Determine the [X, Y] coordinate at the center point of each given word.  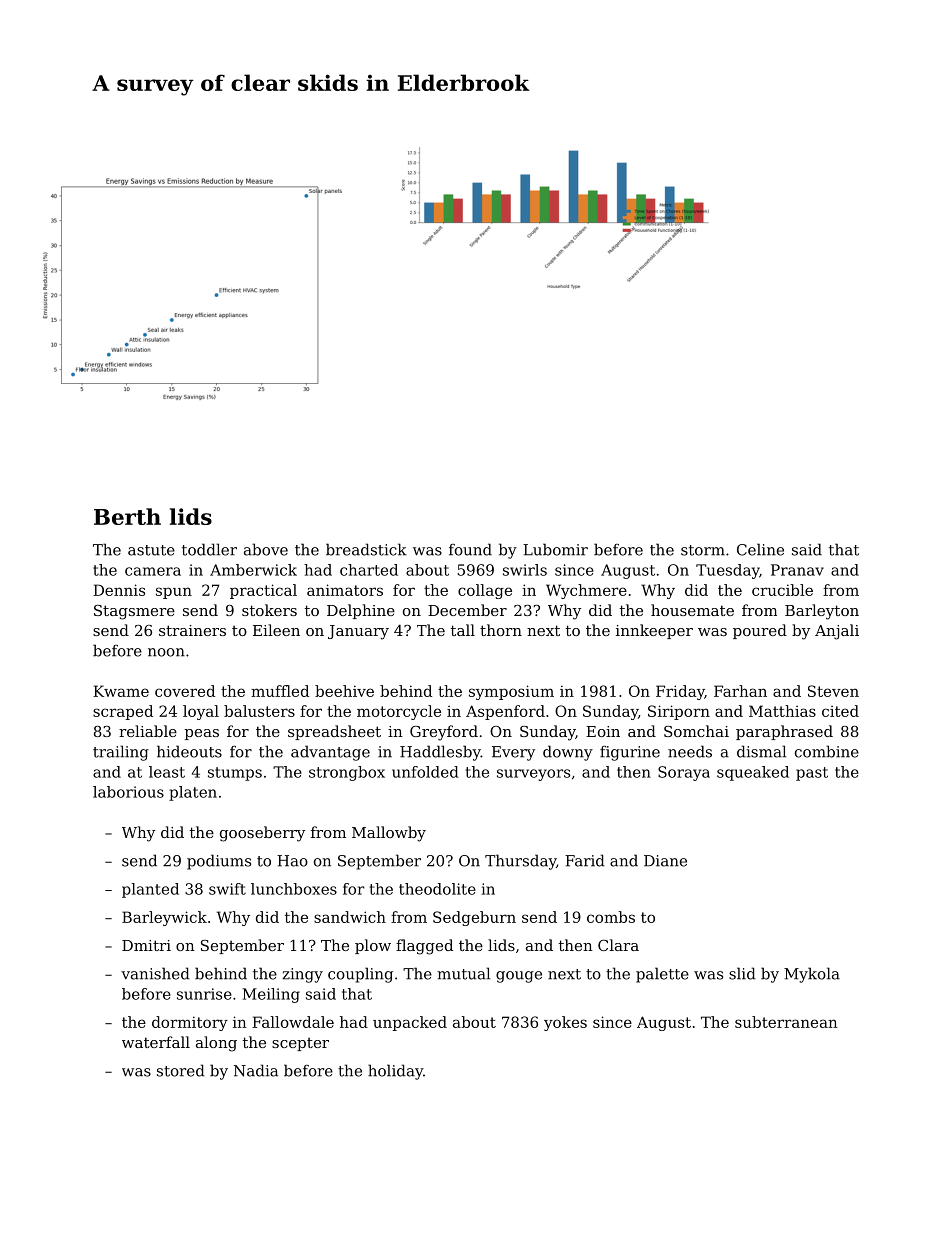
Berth [127, 516]
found [470, 549]
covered [185, 691]
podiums [219, 862]
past [812, 774]
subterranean [786, 1022]
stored [181, 1070]
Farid [585, 860]
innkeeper [654, 631]
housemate [692, 610]
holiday [395, 1072]
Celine [760, 549]
